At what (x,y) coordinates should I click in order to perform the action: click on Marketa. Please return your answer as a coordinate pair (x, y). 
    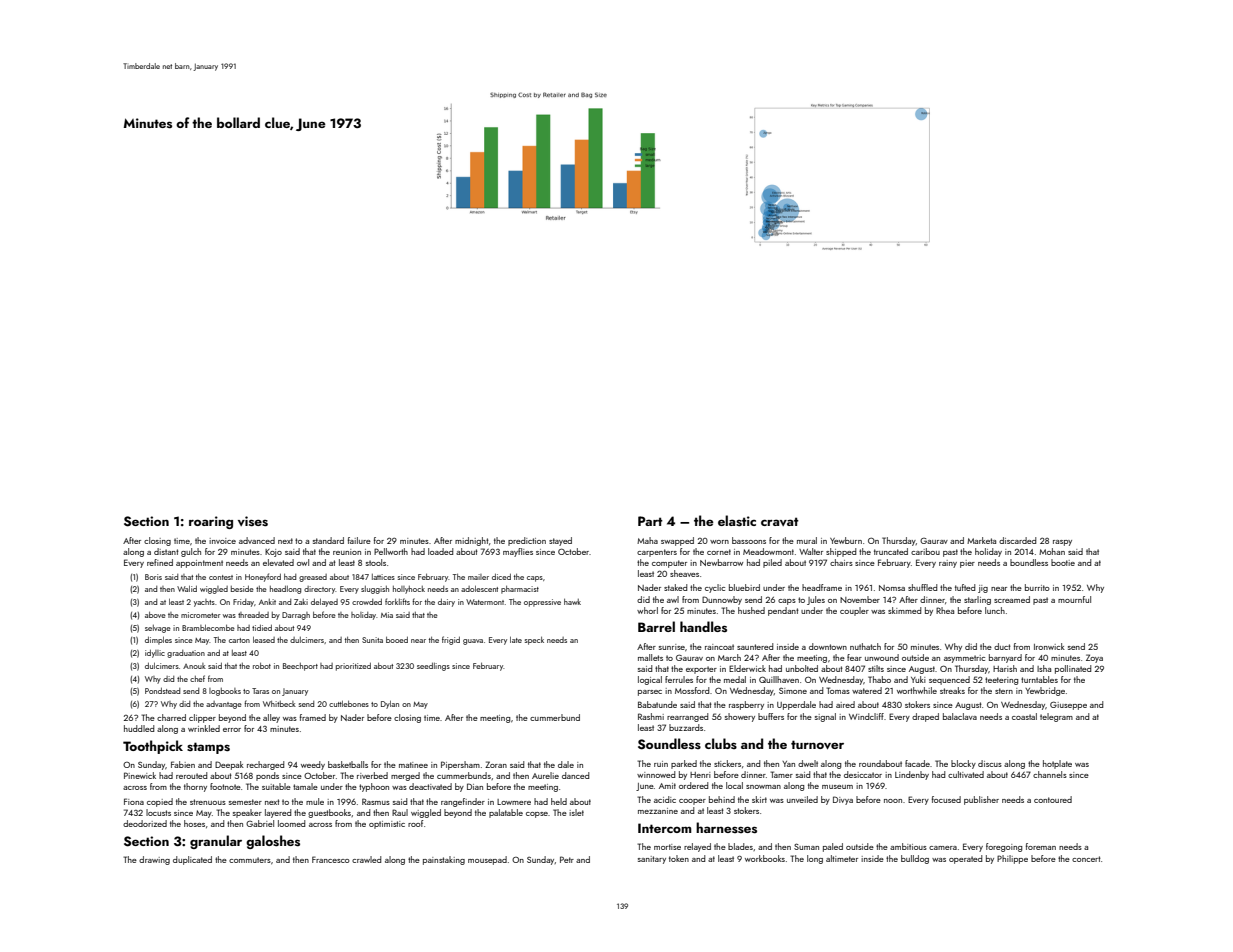
    Looking at the image, I should click on (981, 540).
